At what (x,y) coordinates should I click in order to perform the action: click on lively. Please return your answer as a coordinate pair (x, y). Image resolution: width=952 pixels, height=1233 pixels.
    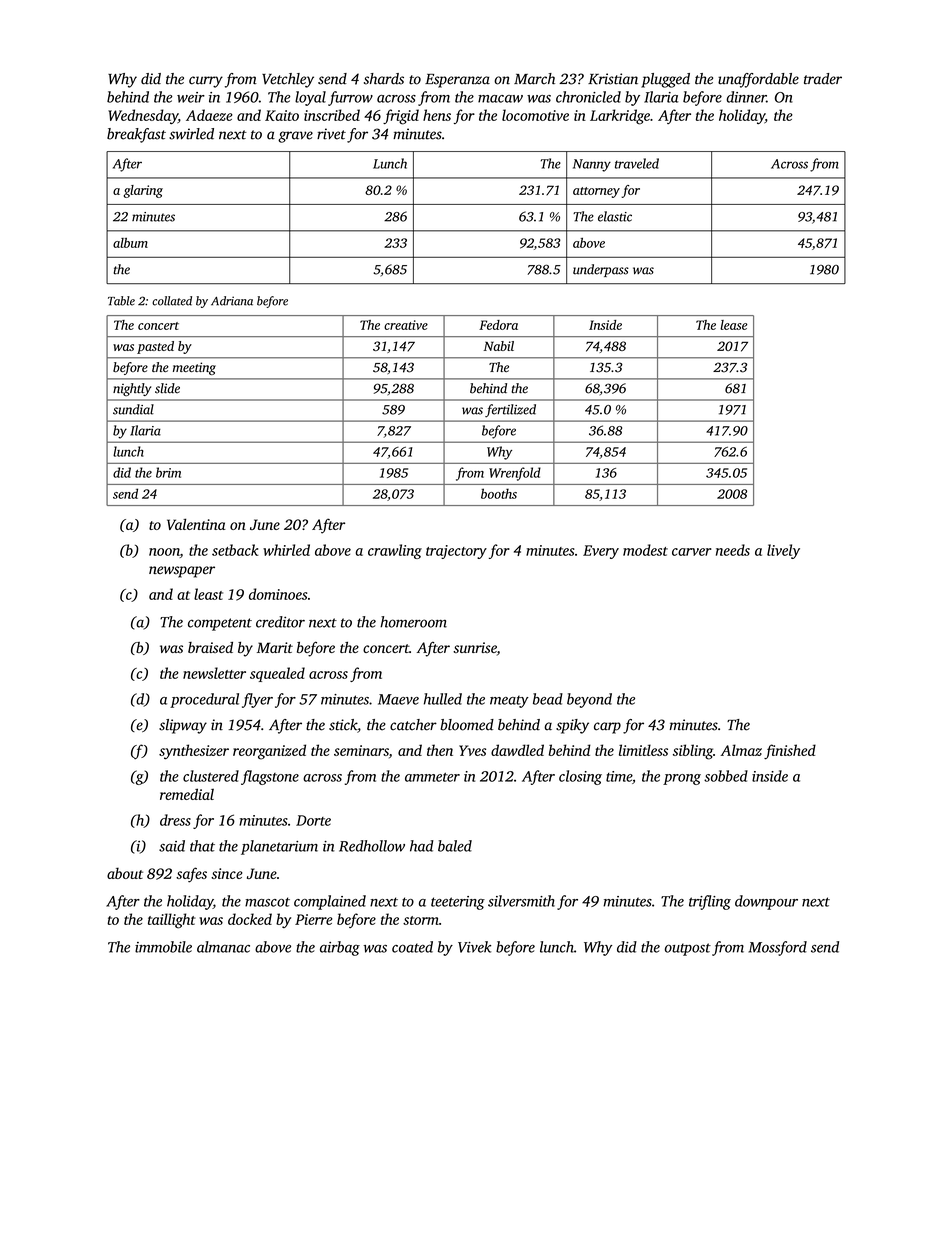
    Looking at the image, I should click on (783, 551).
